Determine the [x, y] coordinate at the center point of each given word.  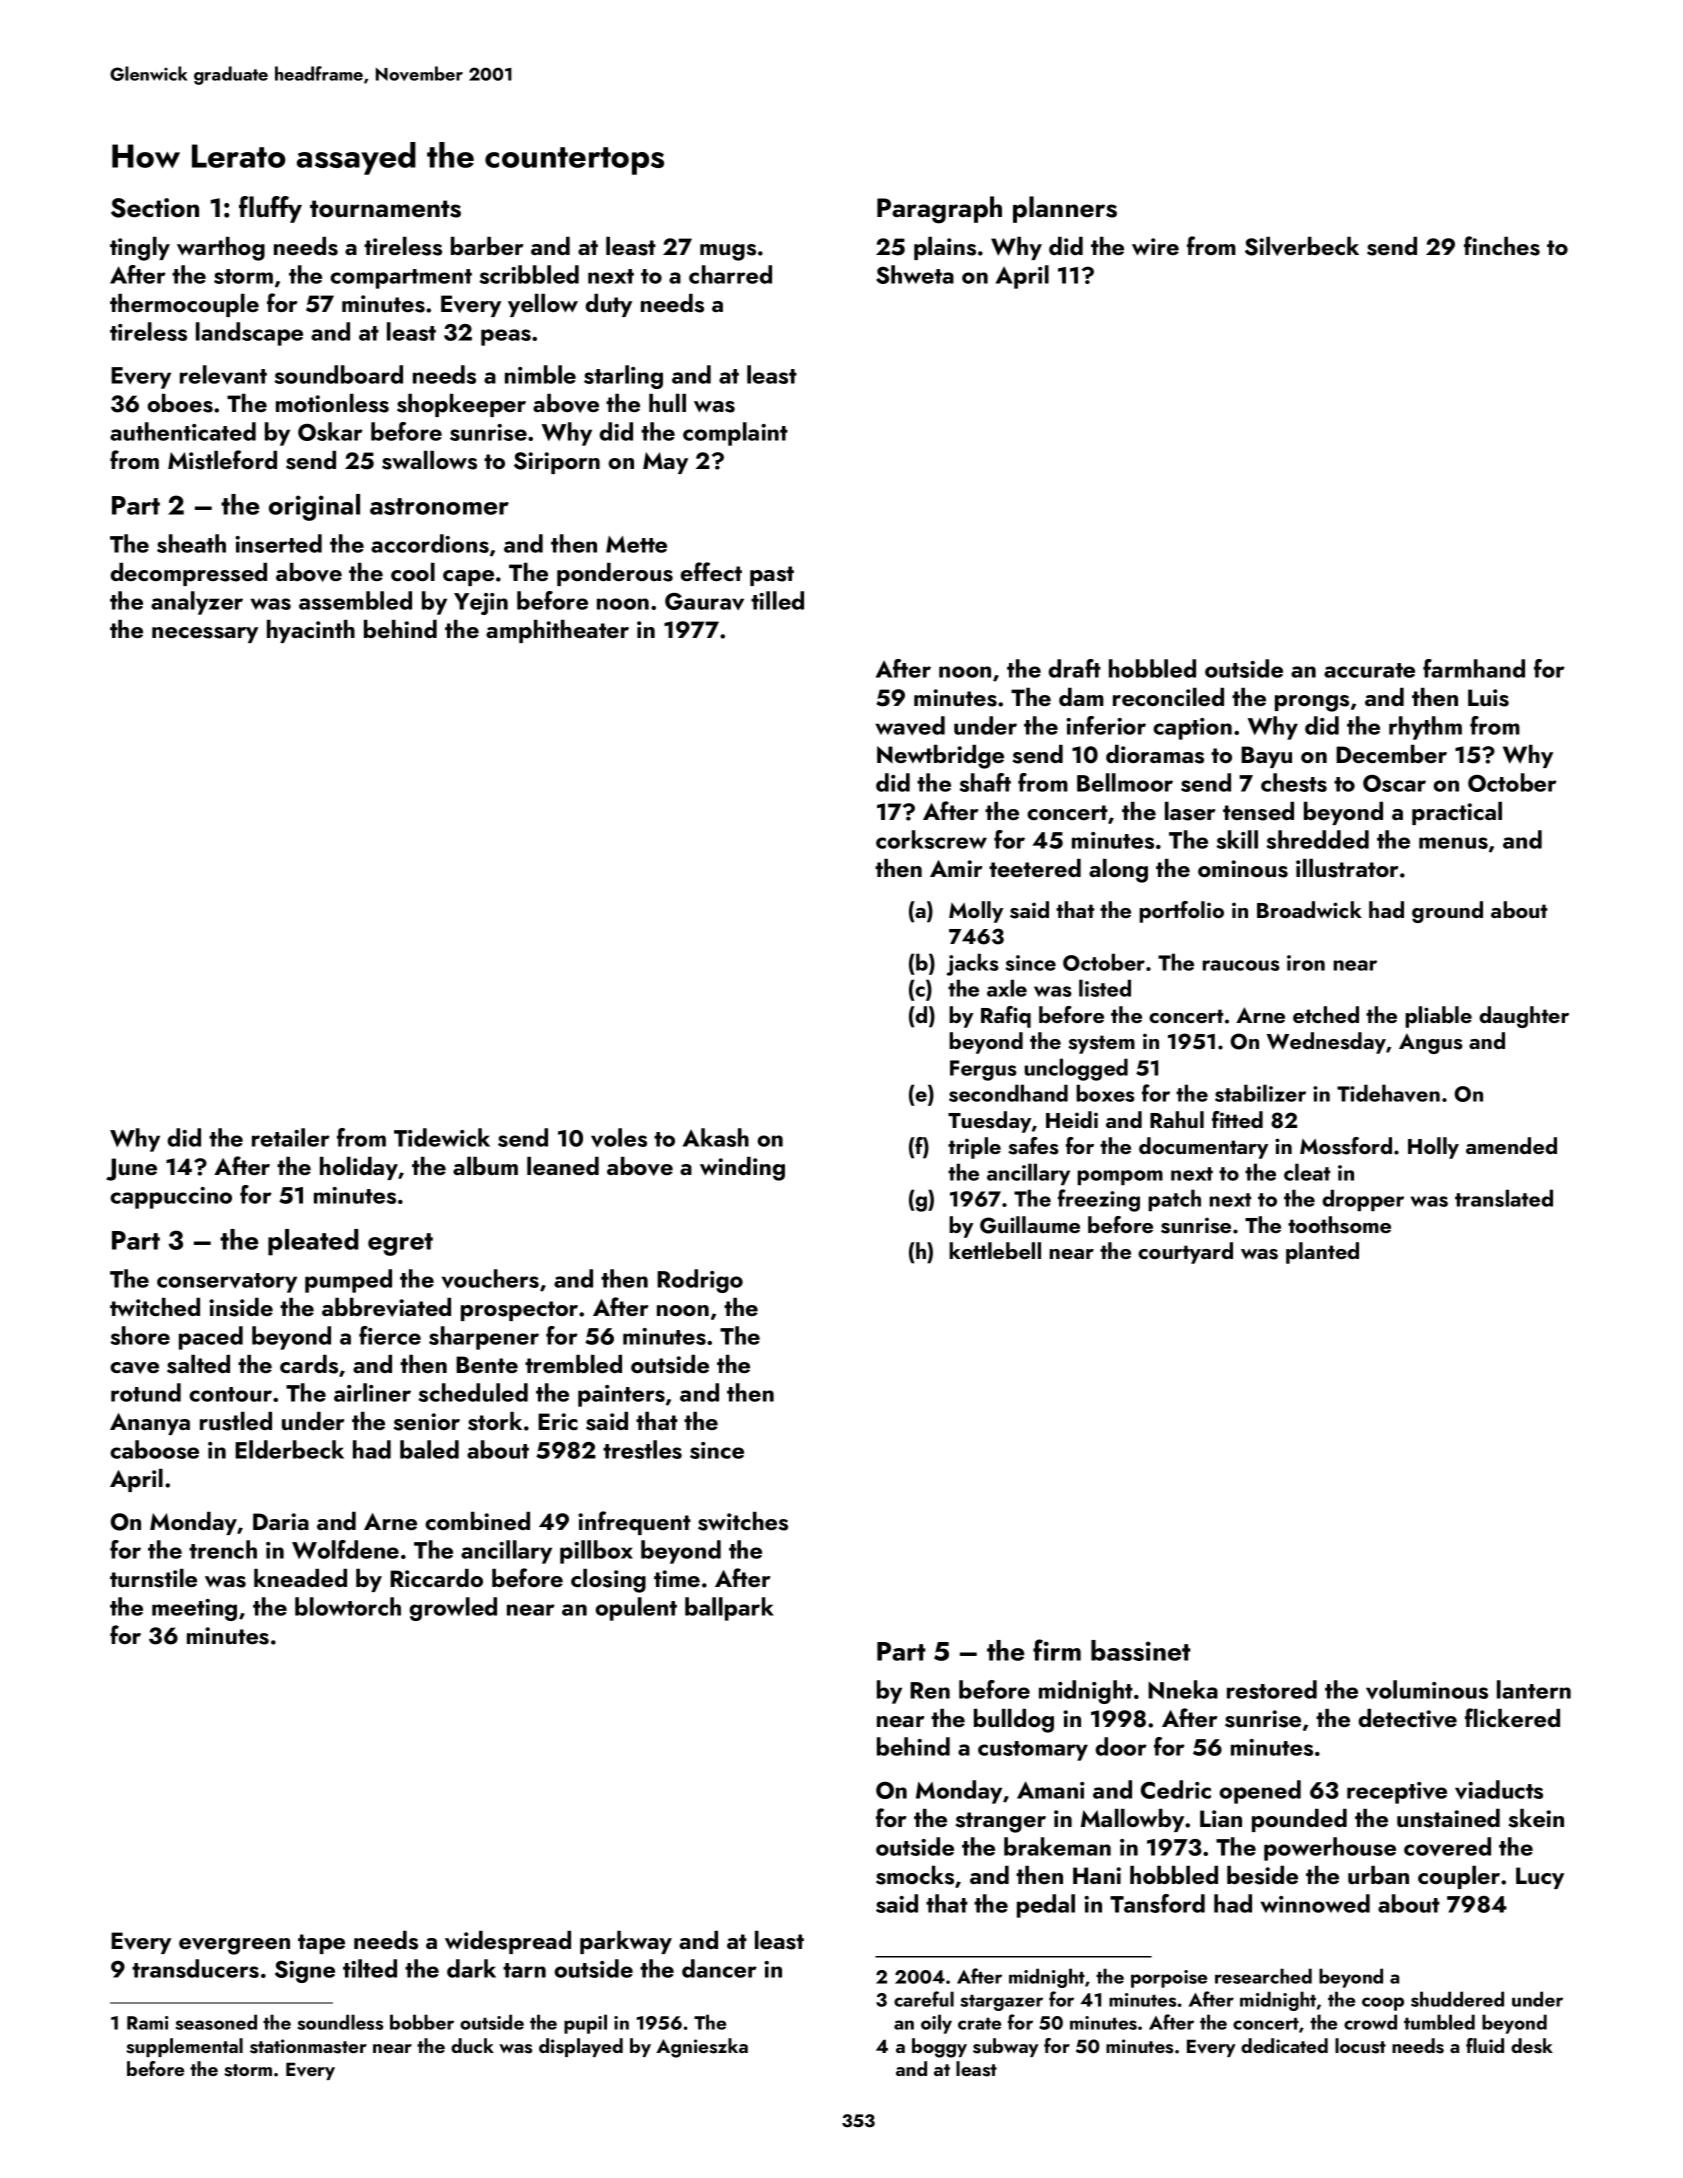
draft [1075, 668]
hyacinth [311, 631]
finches [1502, 246]
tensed [1258, 811]
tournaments [385, 209]
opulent [636, 1609]
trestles [642, 1449]
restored [1272, 1689]
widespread [508, 1942]
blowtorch [348, 1606]
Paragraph [939, 210]
